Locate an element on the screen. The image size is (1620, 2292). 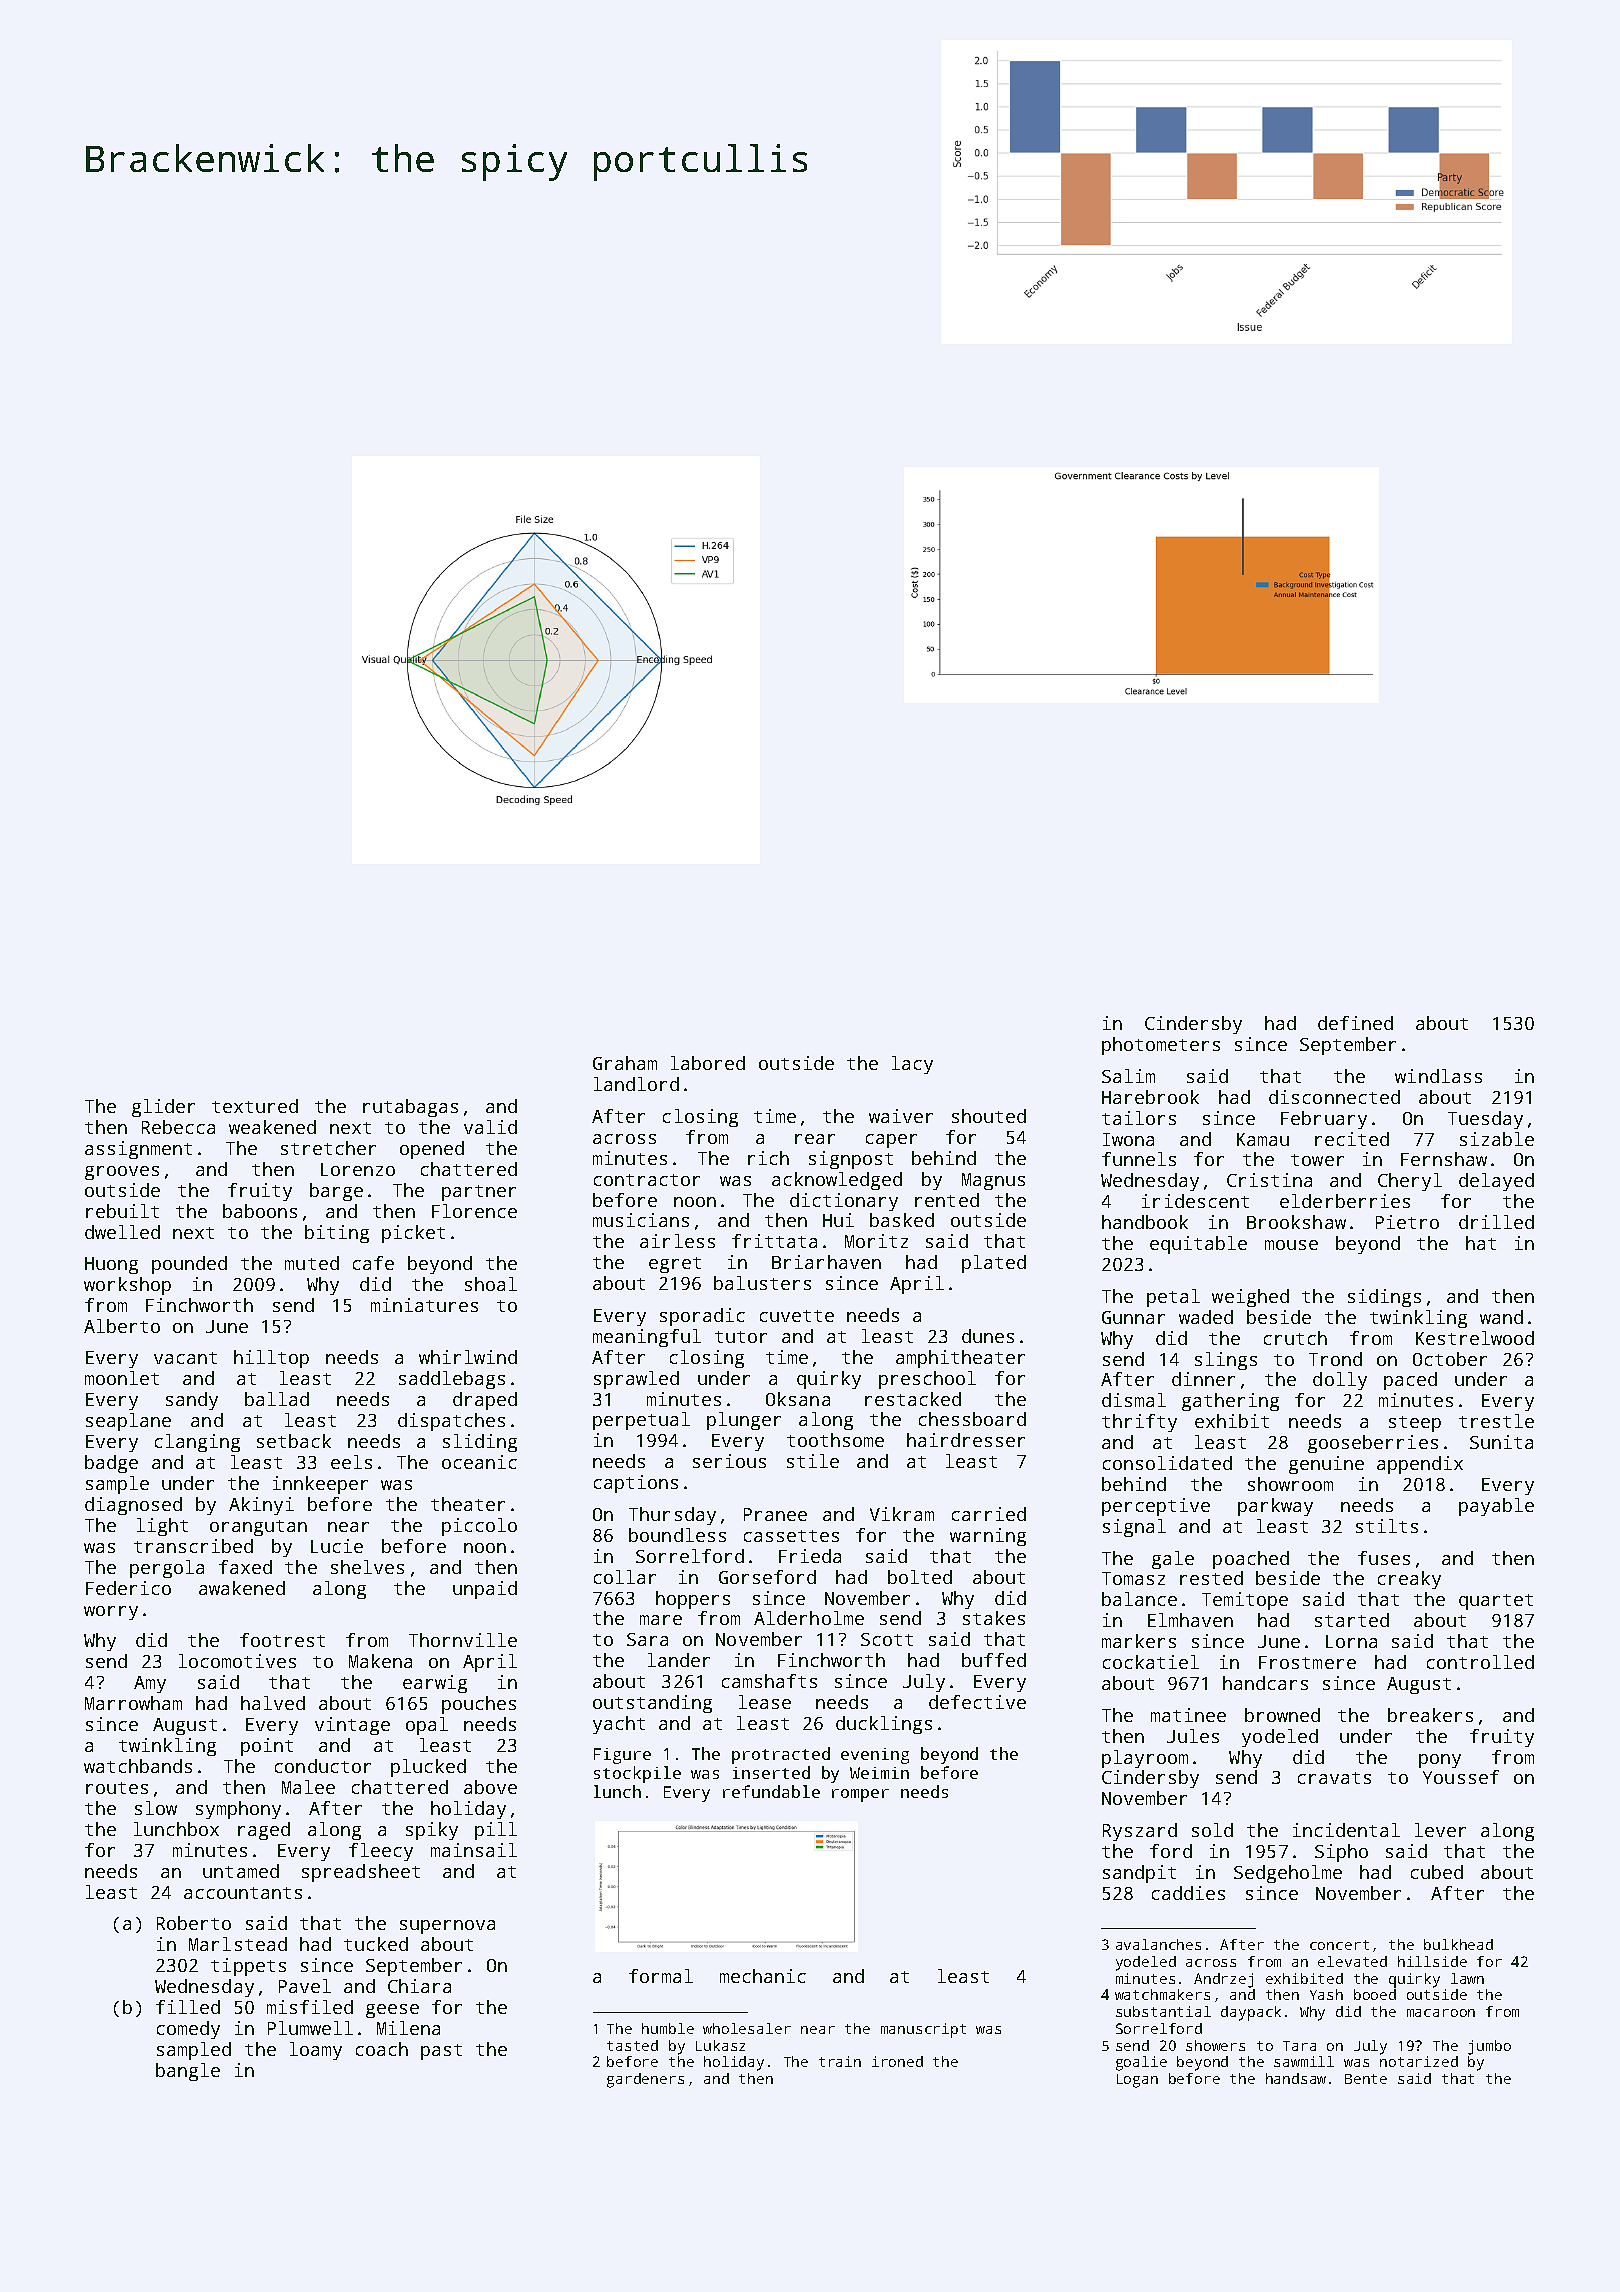
landlord is located at coordinates (636, 1084).
